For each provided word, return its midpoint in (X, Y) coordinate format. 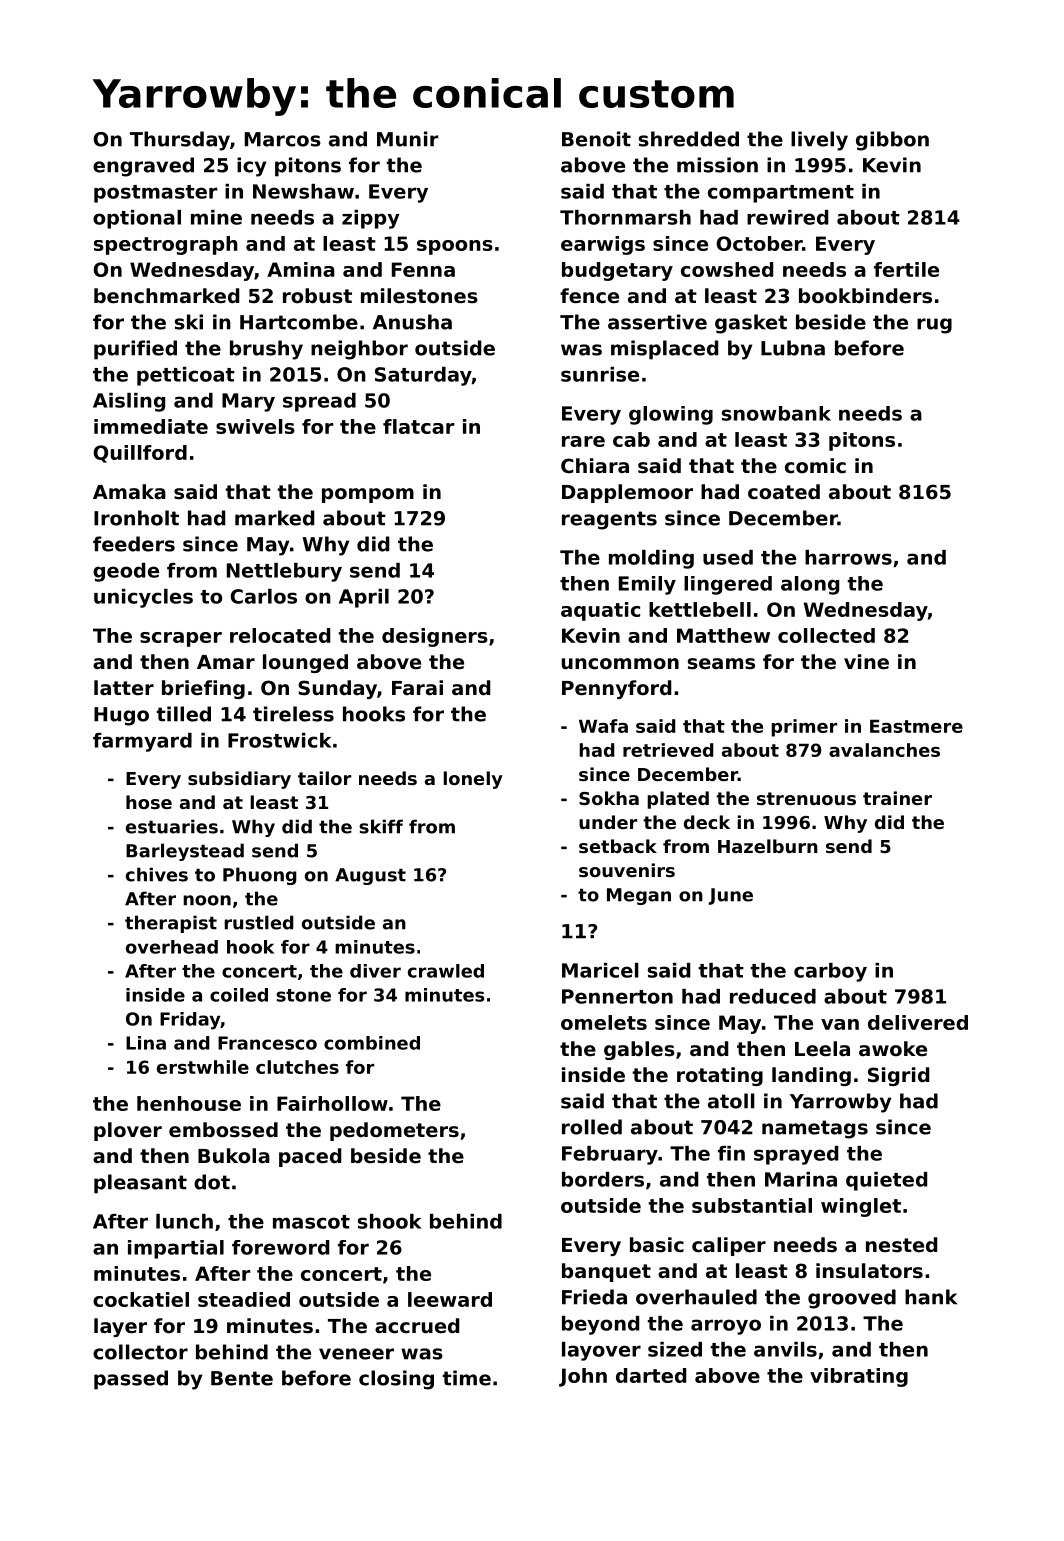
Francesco (267, 1043)
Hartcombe (299, 322)
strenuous (806, 798)
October (759, 243)
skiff (381, 826)
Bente (242, 1378)
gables (639, 1050)
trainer (897, 798)
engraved (143, 167)
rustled (259, 922)
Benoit (596, 139)
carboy (830, 972)
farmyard (142, 742)
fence (589, 296)
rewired (787, 217)
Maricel (600, 970)
